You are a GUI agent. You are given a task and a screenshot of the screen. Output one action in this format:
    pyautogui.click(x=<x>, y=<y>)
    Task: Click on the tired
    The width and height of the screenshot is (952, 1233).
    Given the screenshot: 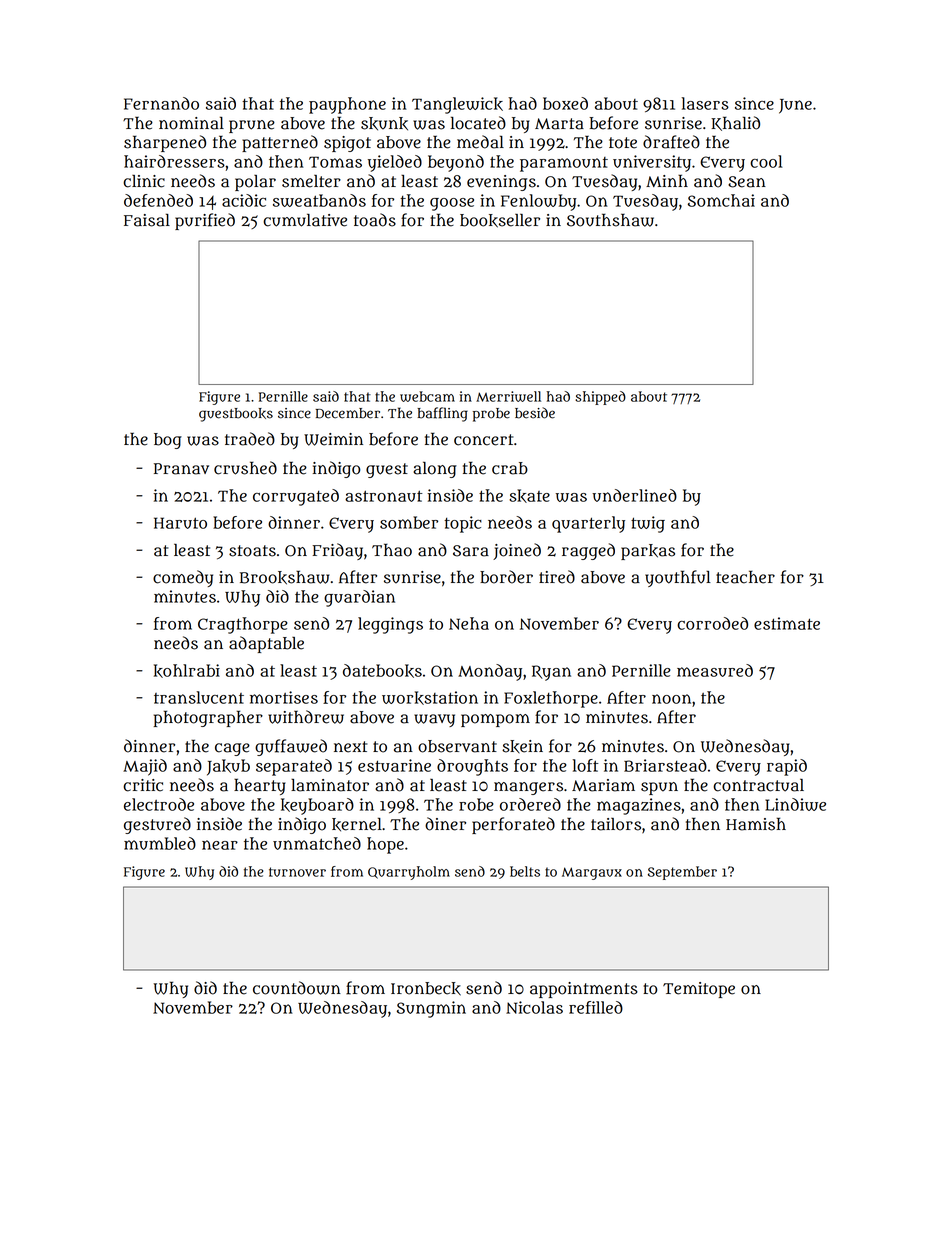 What is the action you would take?
    pyautogui.click(x=557, y=577)
